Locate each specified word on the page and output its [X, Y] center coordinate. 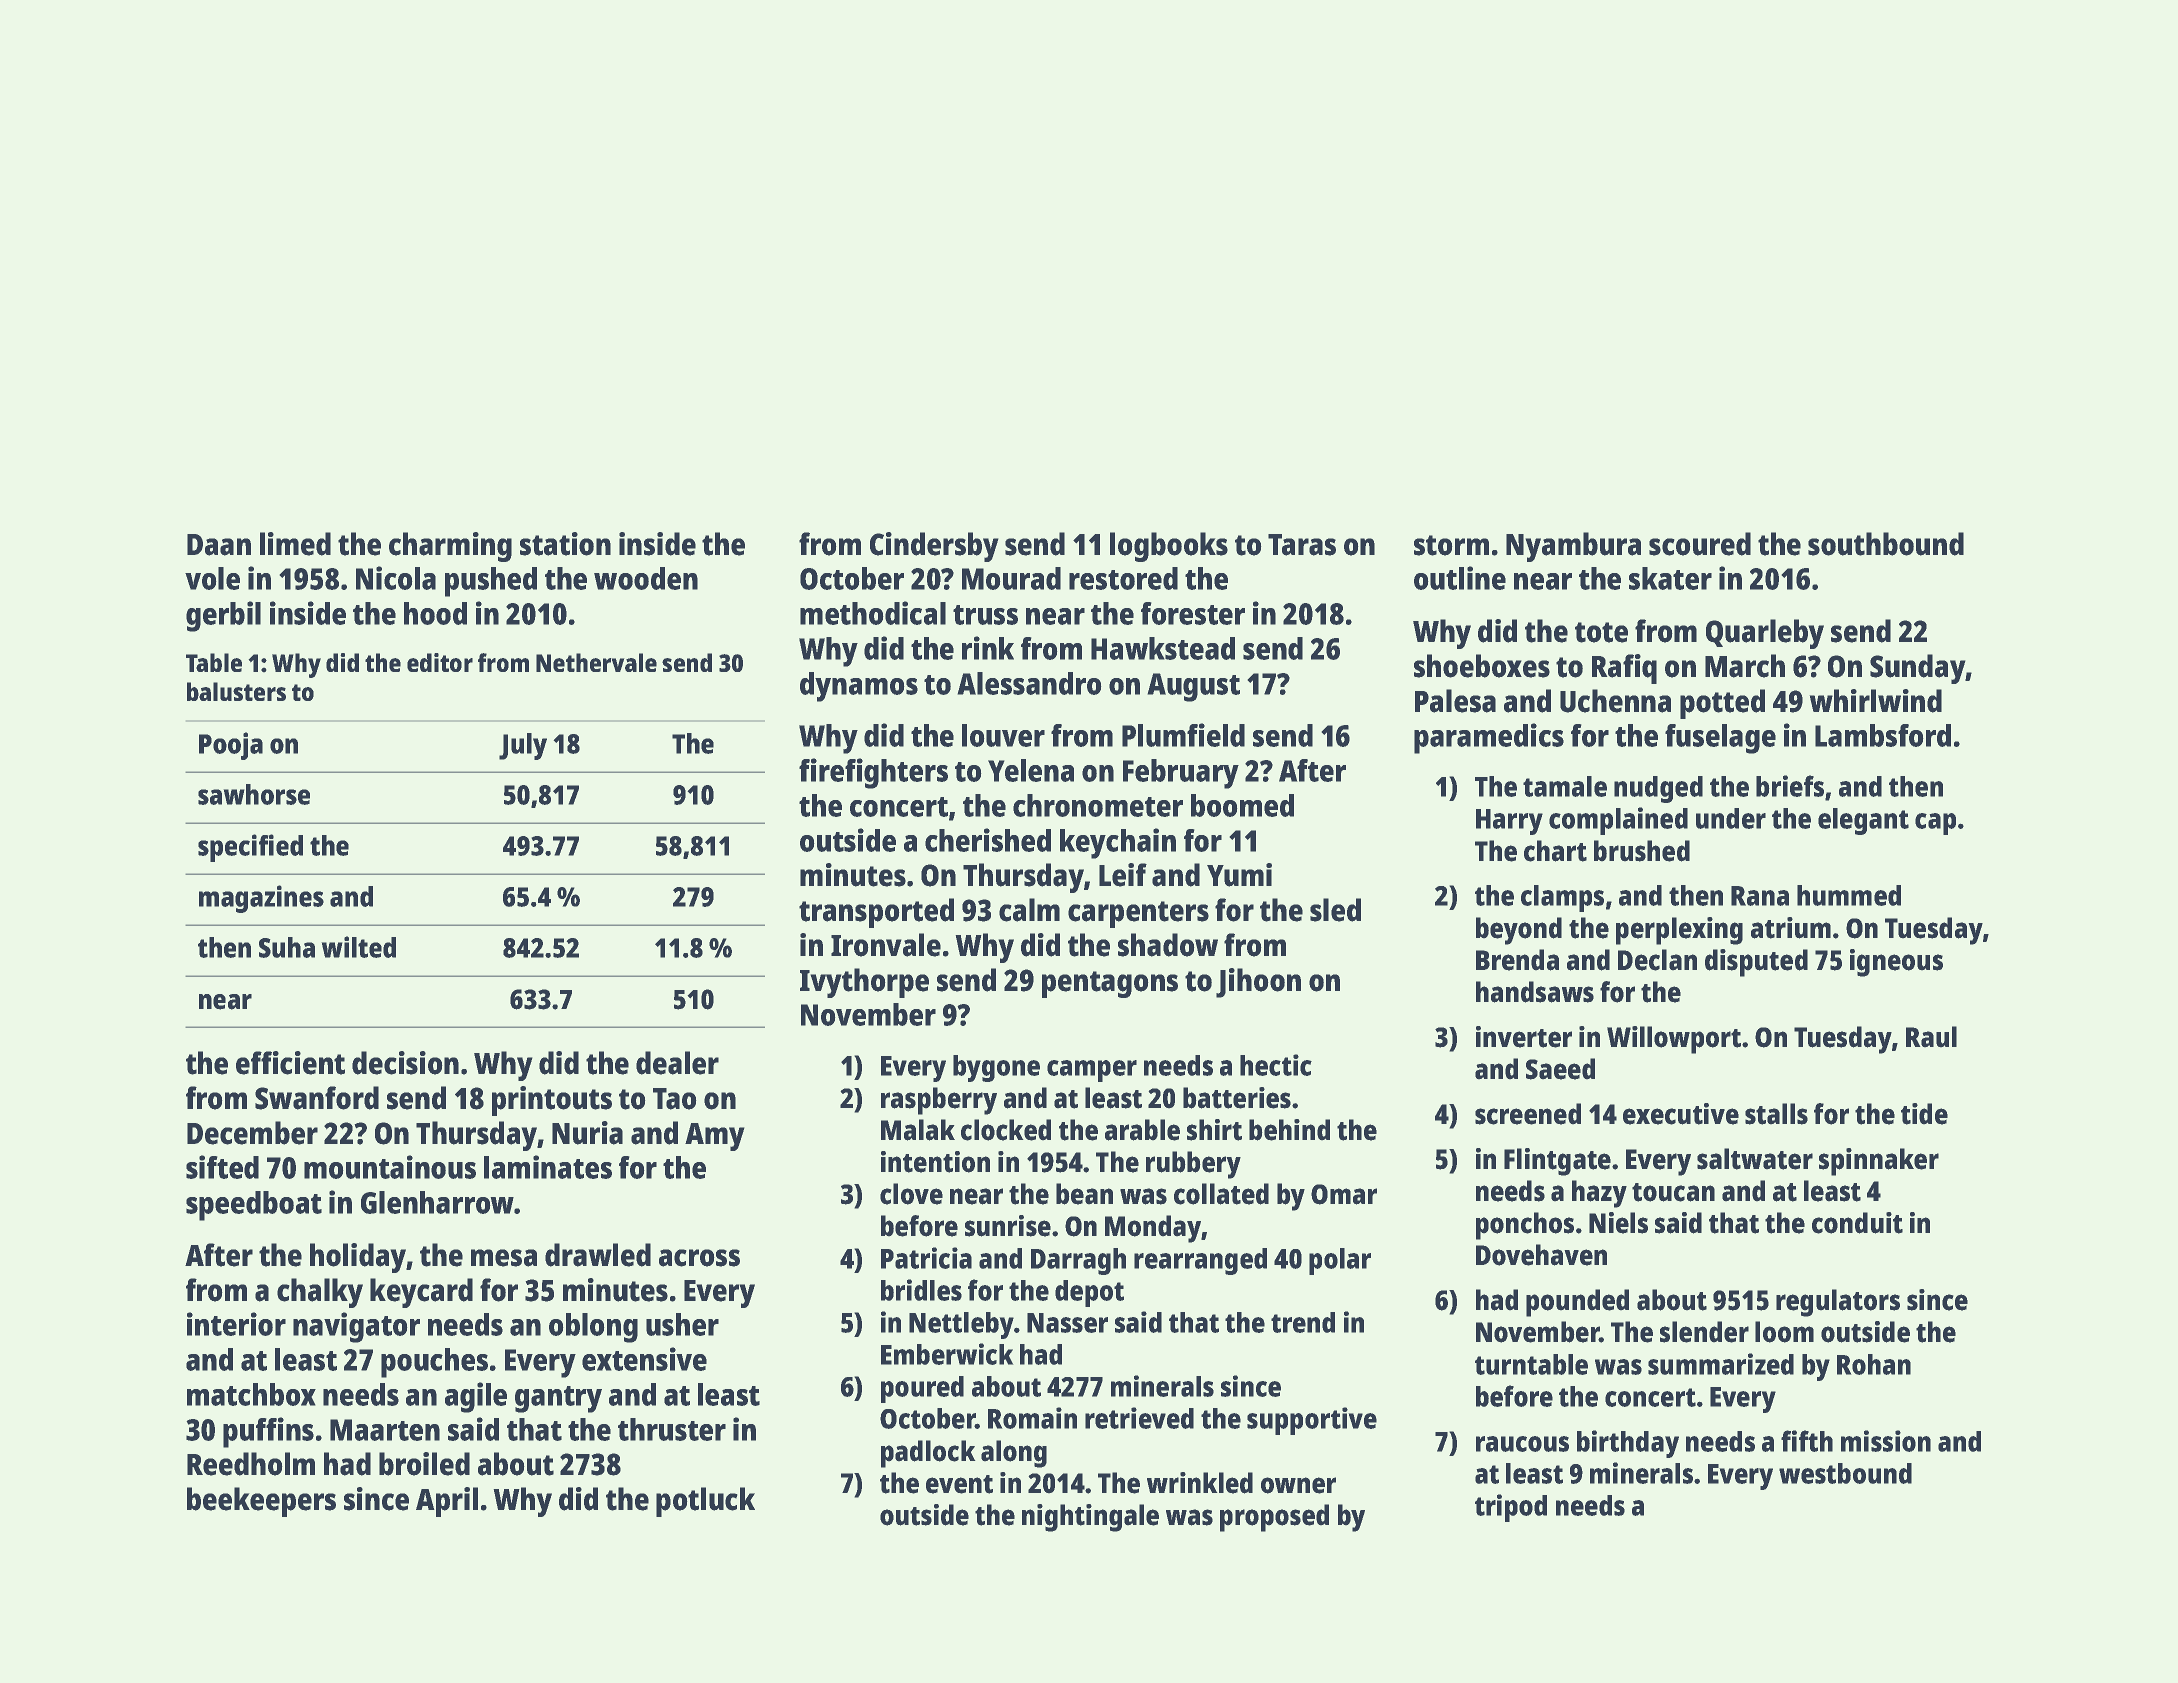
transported [876, 913]
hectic [1276, 1065]
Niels [1618, 1223]
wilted [359, 947]
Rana [1760, 896]
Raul [1931, 1036]
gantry [558, 1399]
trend [1303, 1322]
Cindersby [934, 547]
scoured [1700, 544]
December [252, 1133]
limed [295, 544]
